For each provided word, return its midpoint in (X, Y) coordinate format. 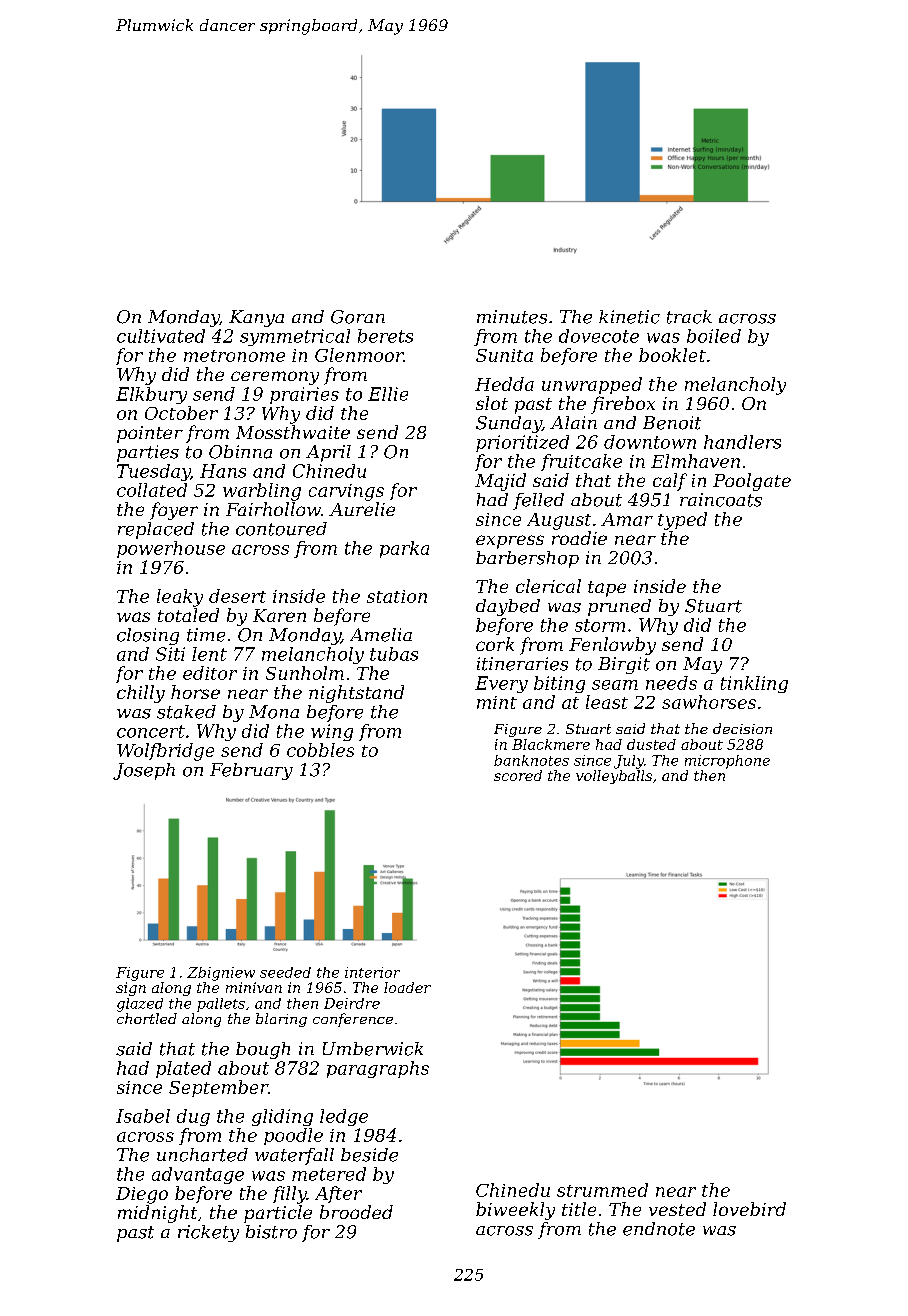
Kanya (256, 318)
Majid (500, 482)
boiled (714, 336)
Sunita (504, 355)
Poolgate (752, 482)
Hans (223, 471)
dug (193, 1117)
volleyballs (614, 777)
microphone (727, 762)
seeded (285, 972)
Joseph (144, 771)
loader (407, 987)
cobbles (320, 750)
